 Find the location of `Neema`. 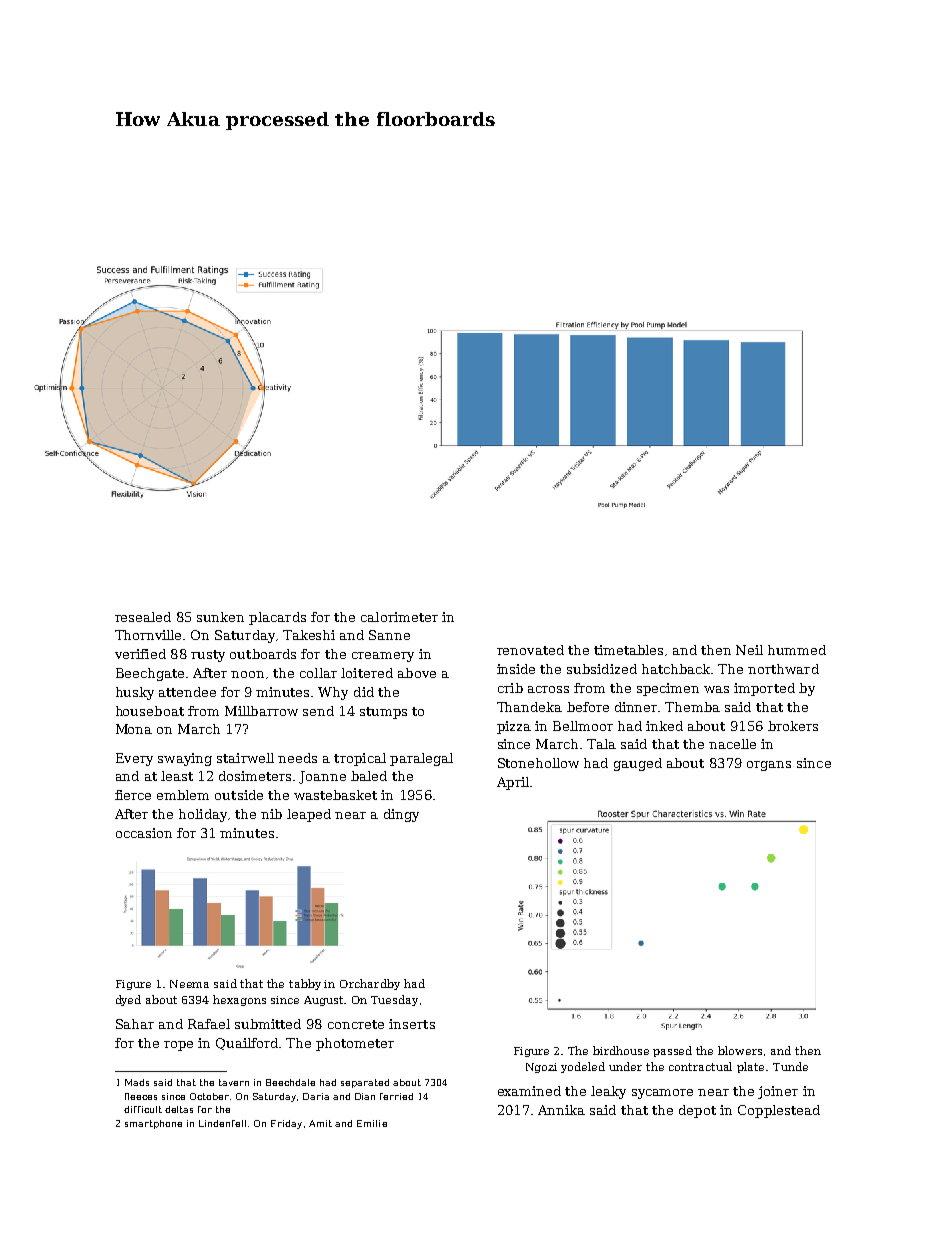

Neema is located at coordinates (189, 984).
